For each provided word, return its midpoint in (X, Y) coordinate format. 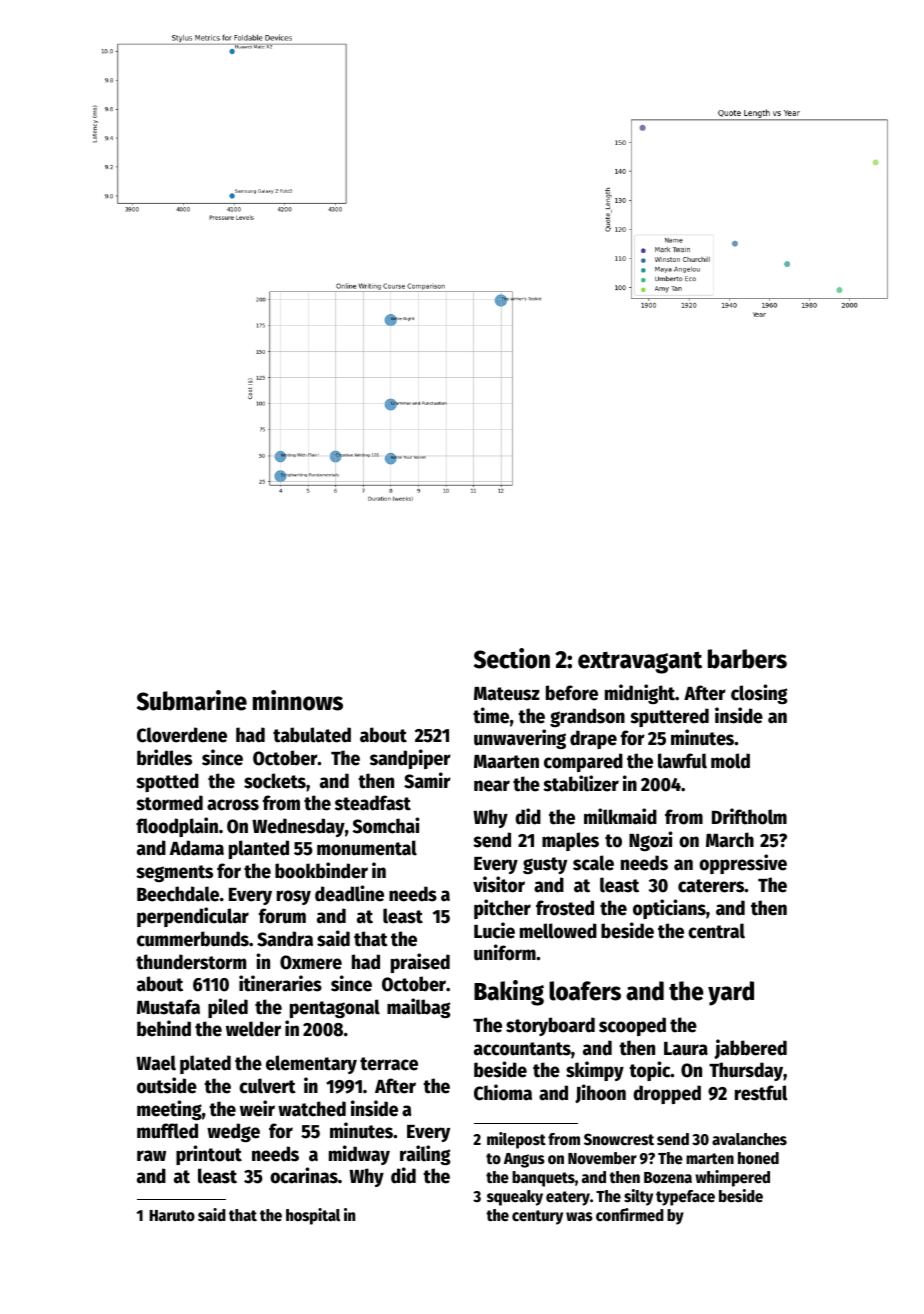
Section (512, 658)
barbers (747, 659)
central (716, 931)
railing (425, 1155)
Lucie (494, 930)
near (492, 786)
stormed (169, 803)
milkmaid (620, 816)
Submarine (192, 700)
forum (282, 916)
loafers (585, 991)
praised (420, 963)
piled (228, 1008)
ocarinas (304, 1175)
